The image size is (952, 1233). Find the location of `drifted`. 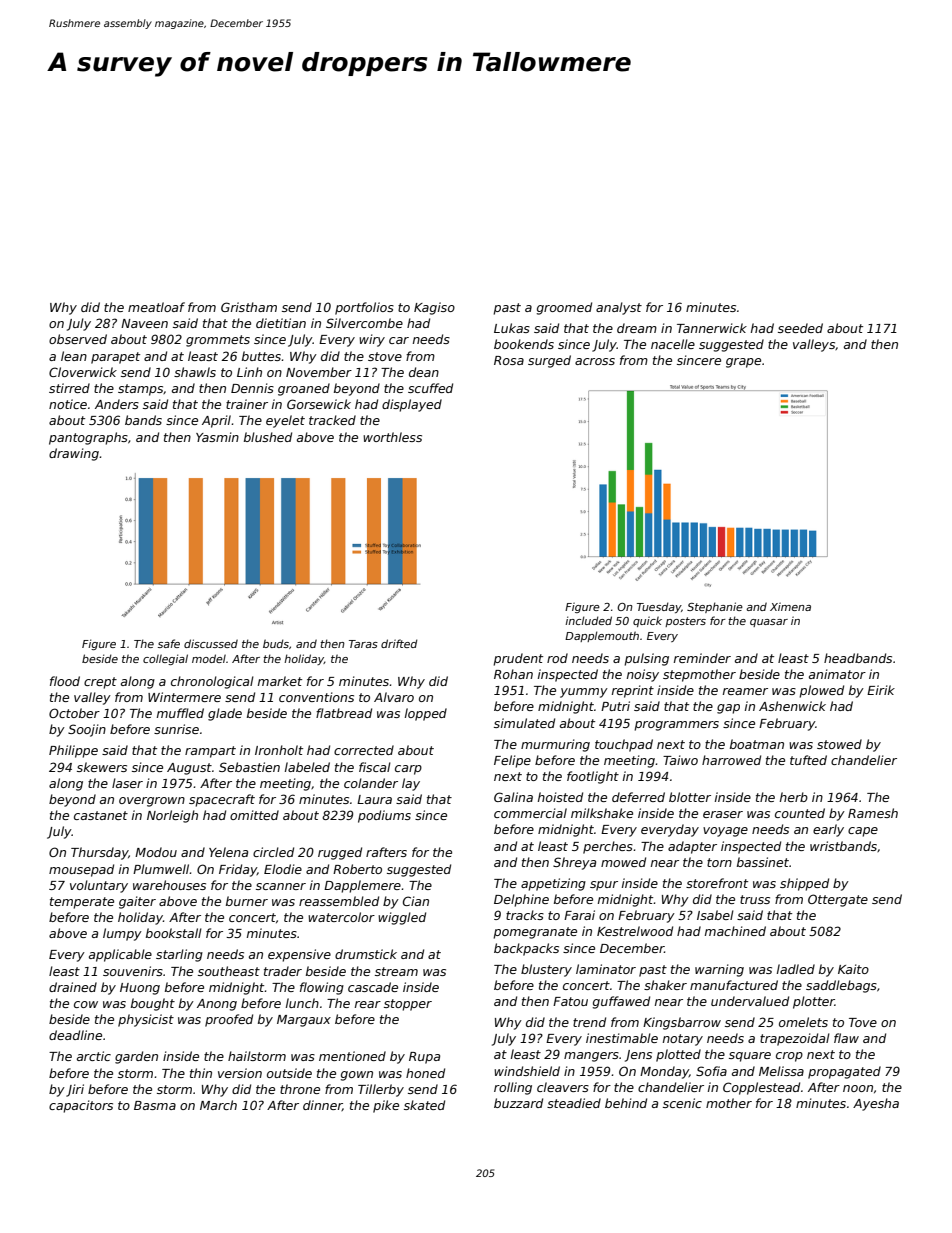

drifted is located at coordinates (399, 643).
